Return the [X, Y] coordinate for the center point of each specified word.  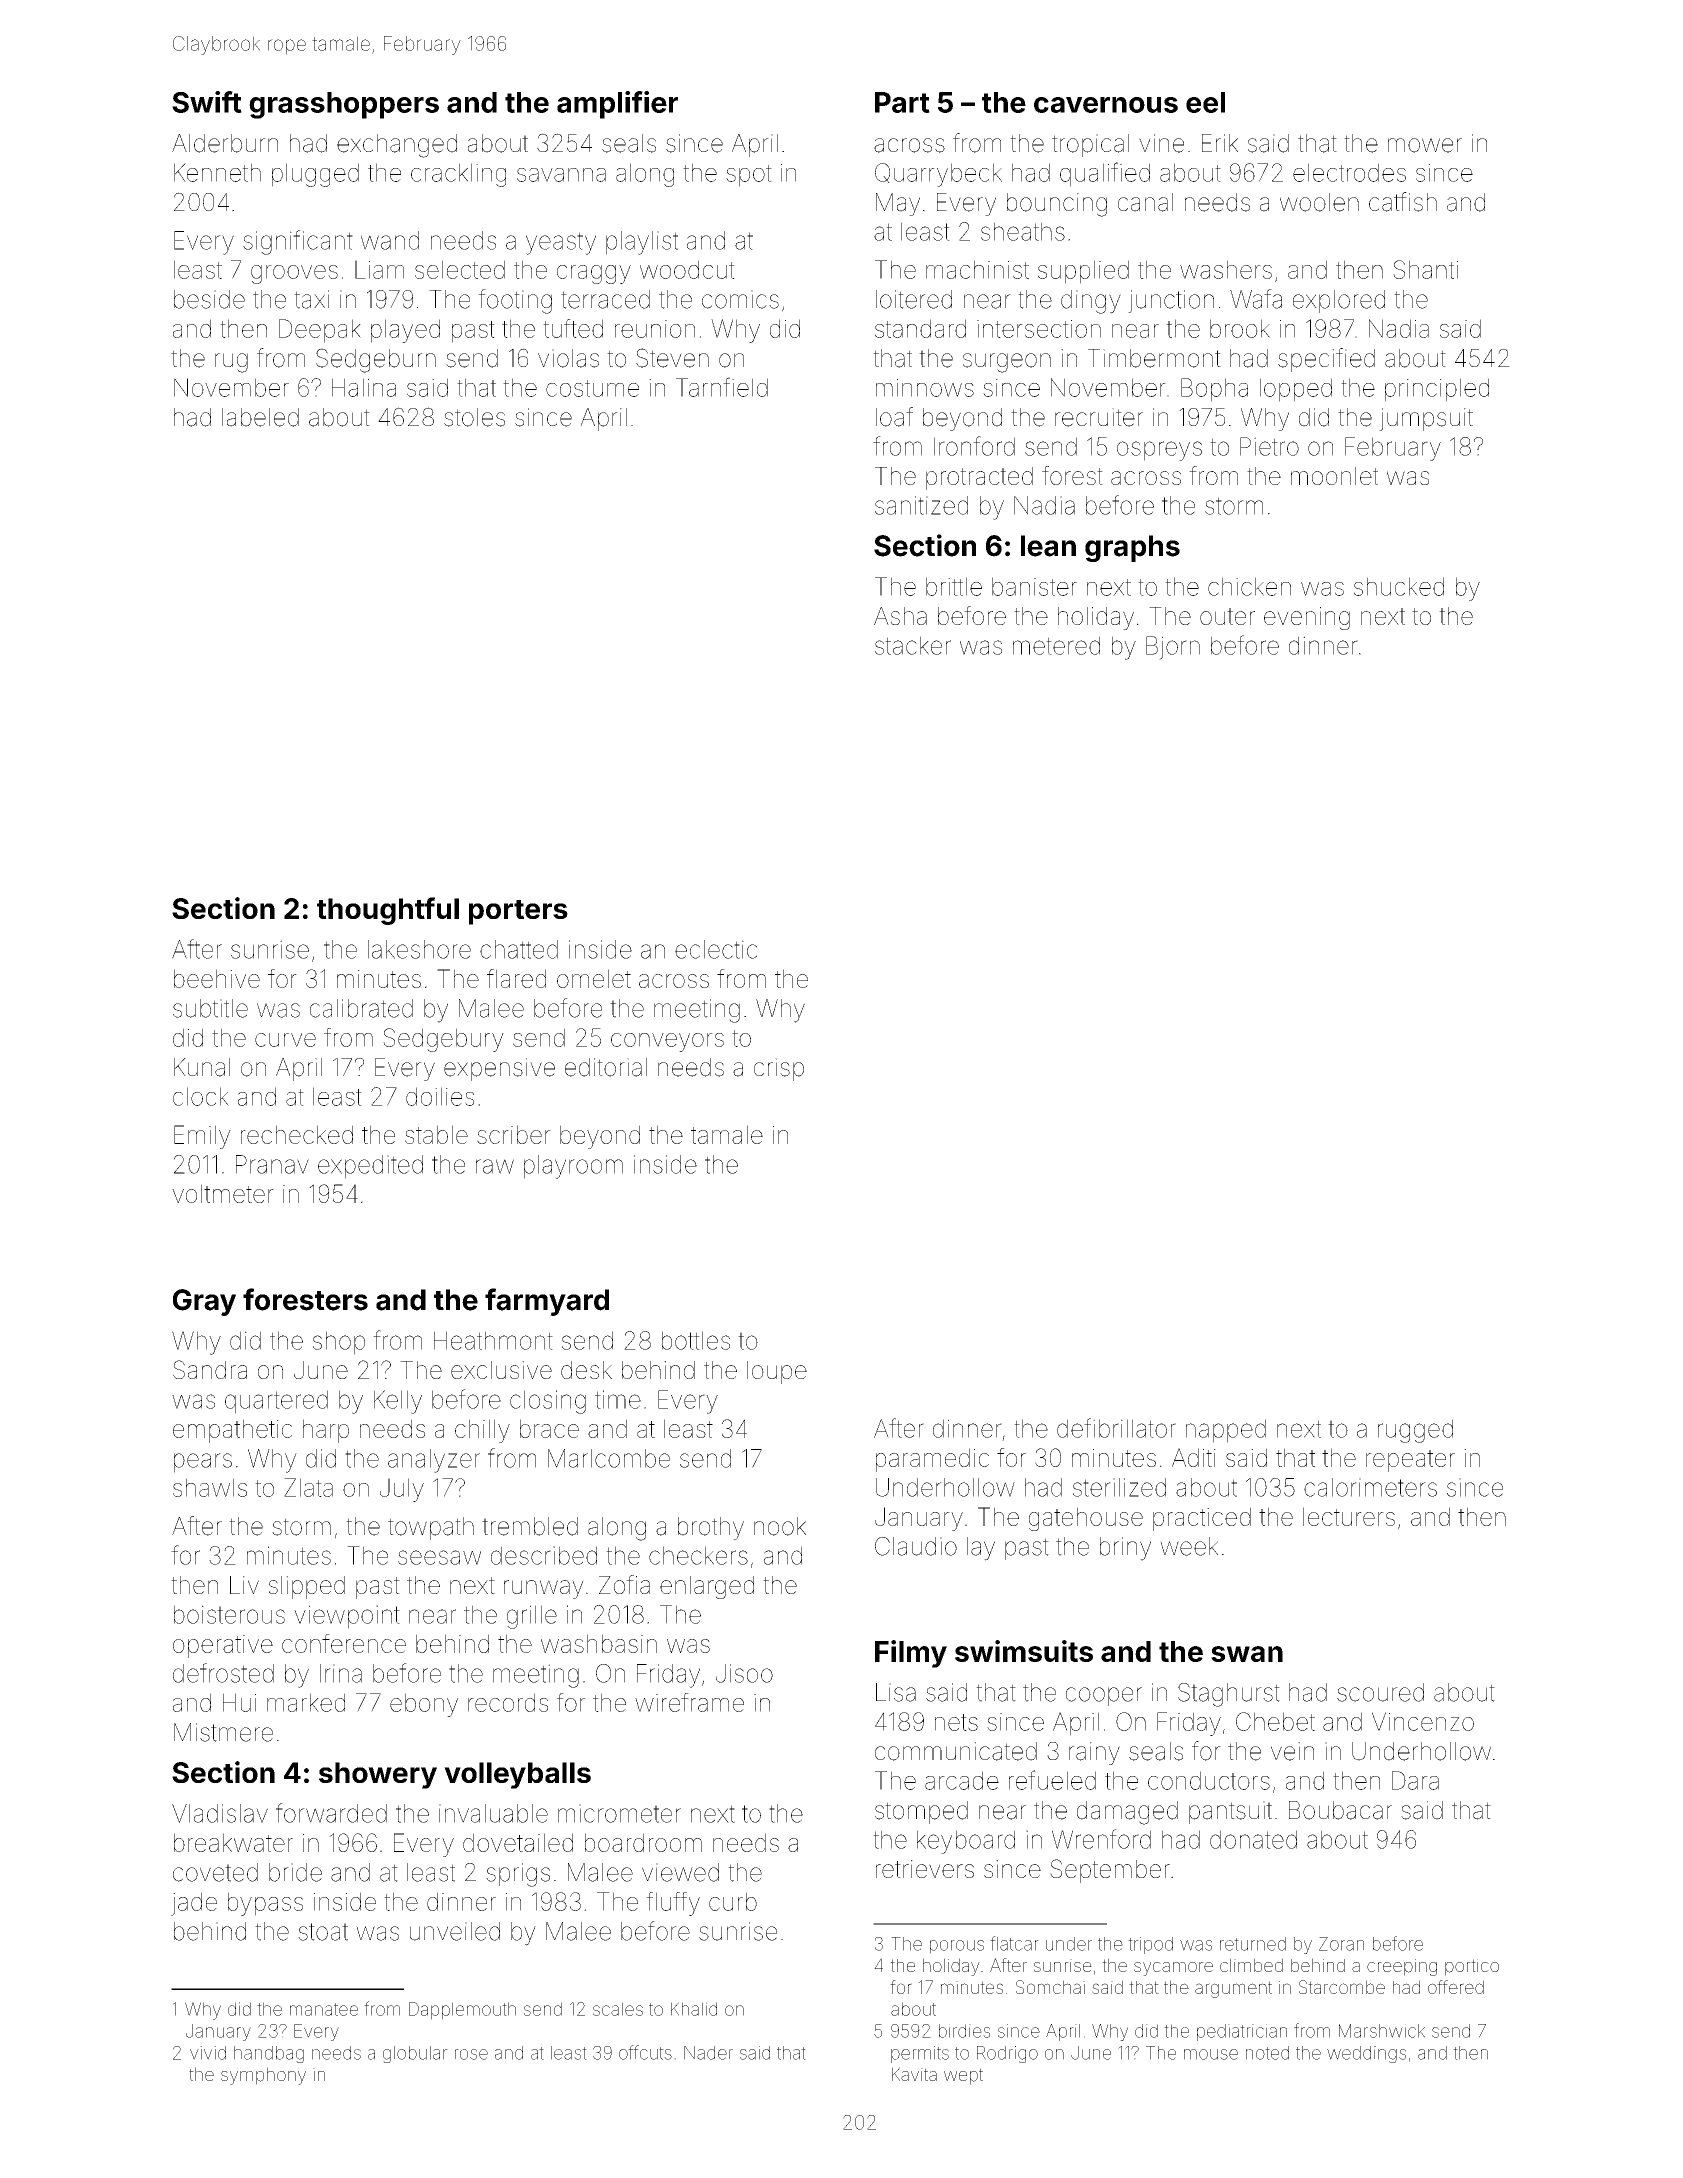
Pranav [272, 1164]
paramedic [932, 1460]
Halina [364, 387]
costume [592, 388]
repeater [1410, 1461]
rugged [1415, 1431]
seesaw [439, 1557]
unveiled [455, 1931]
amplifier [617, 105]
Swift [207, 102]
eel [1205, 102]
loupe [777, 1372]
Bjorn [1173, 648]
